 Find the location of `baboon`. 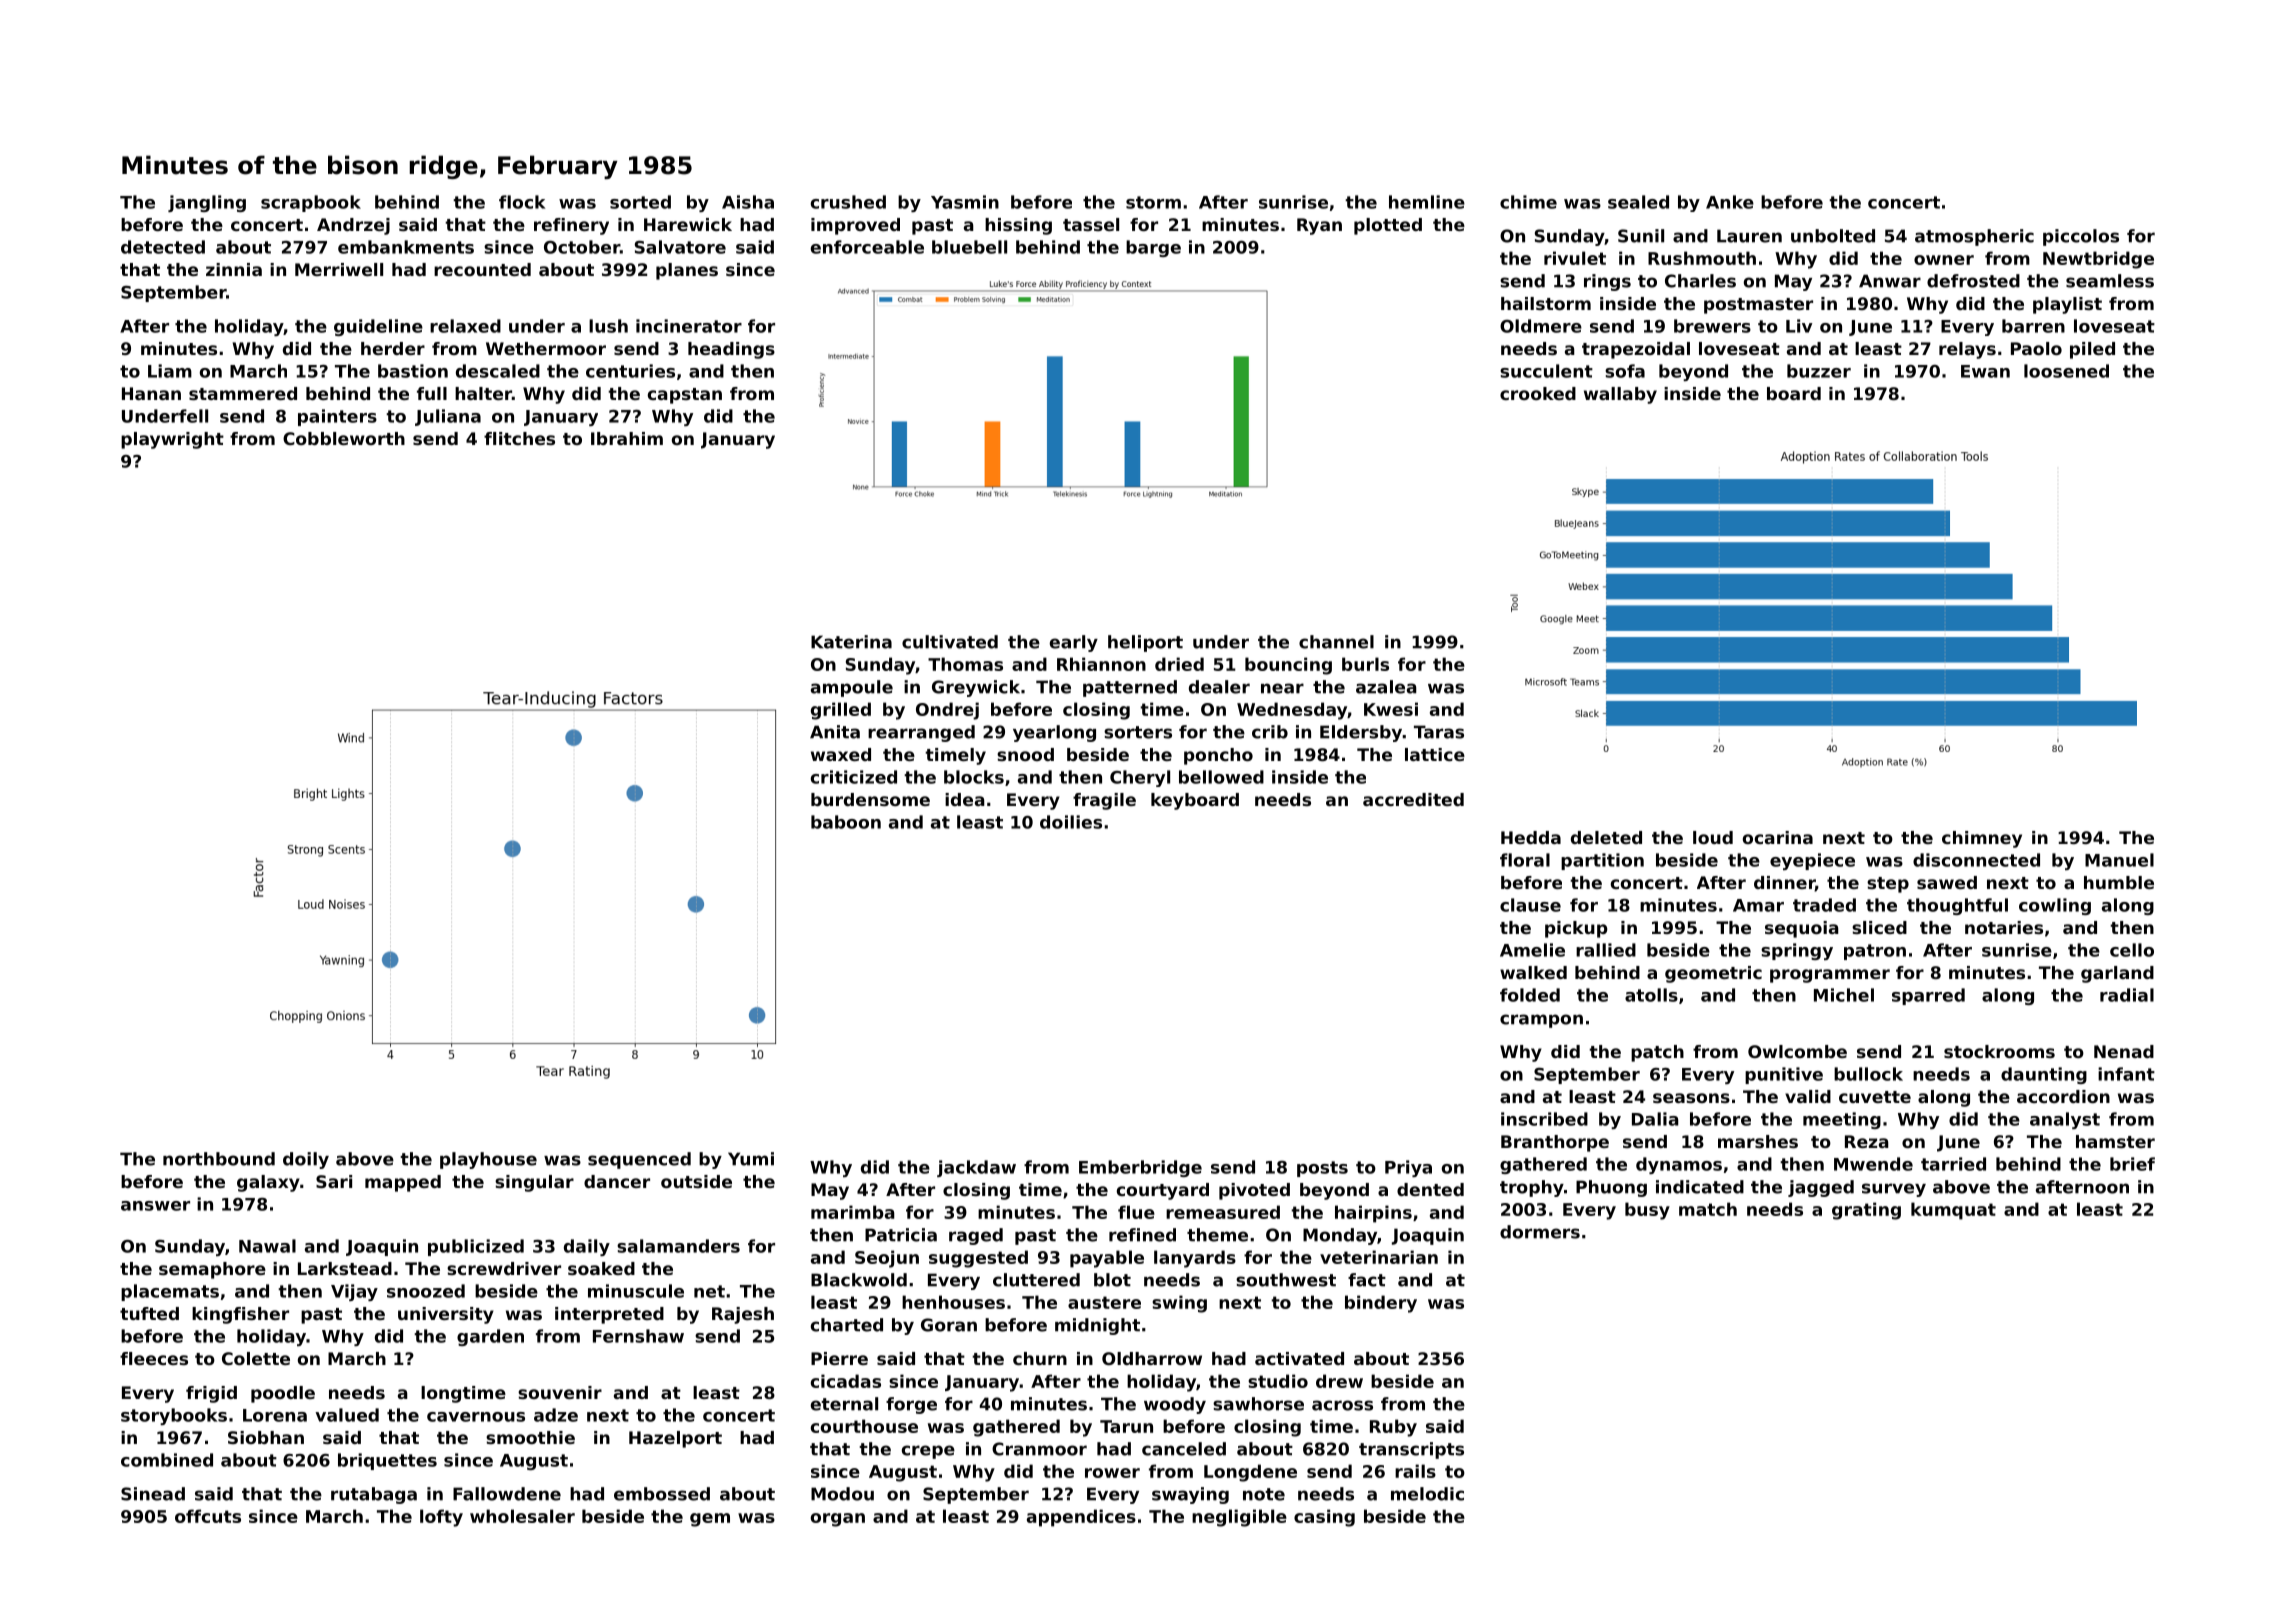

baboon is located at coordinates (846, 822).
